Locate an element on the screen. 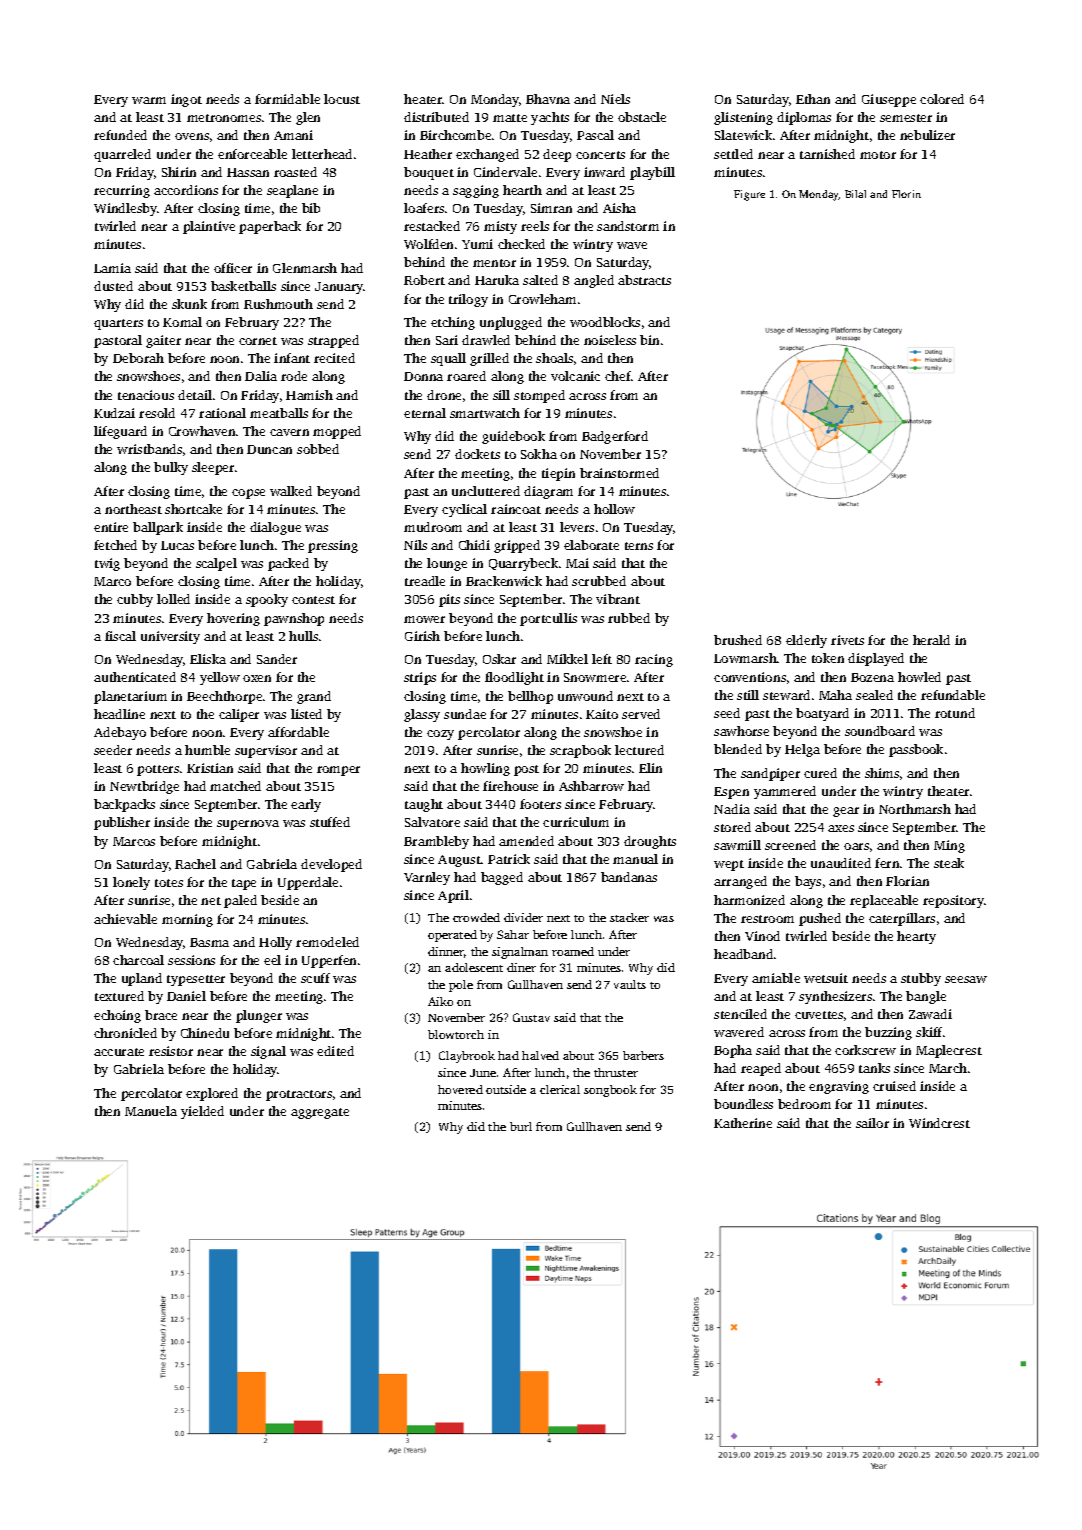 The width and height of the screenshot is (1082, 1530). chef is located at coordinates (618, 376).
